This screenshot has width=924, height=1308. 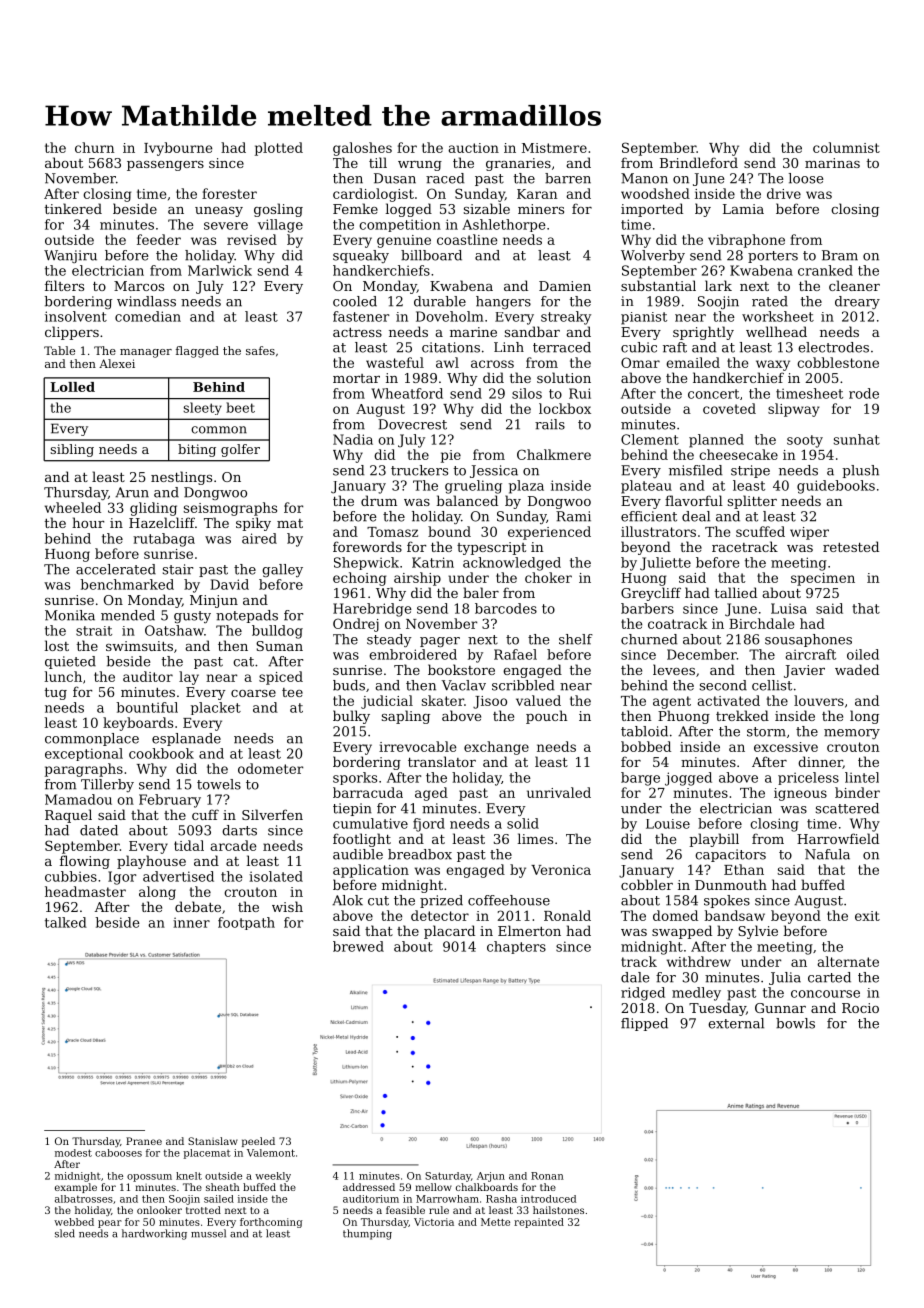 I want to click on Wanjiru, so click(x=70, y=256).
